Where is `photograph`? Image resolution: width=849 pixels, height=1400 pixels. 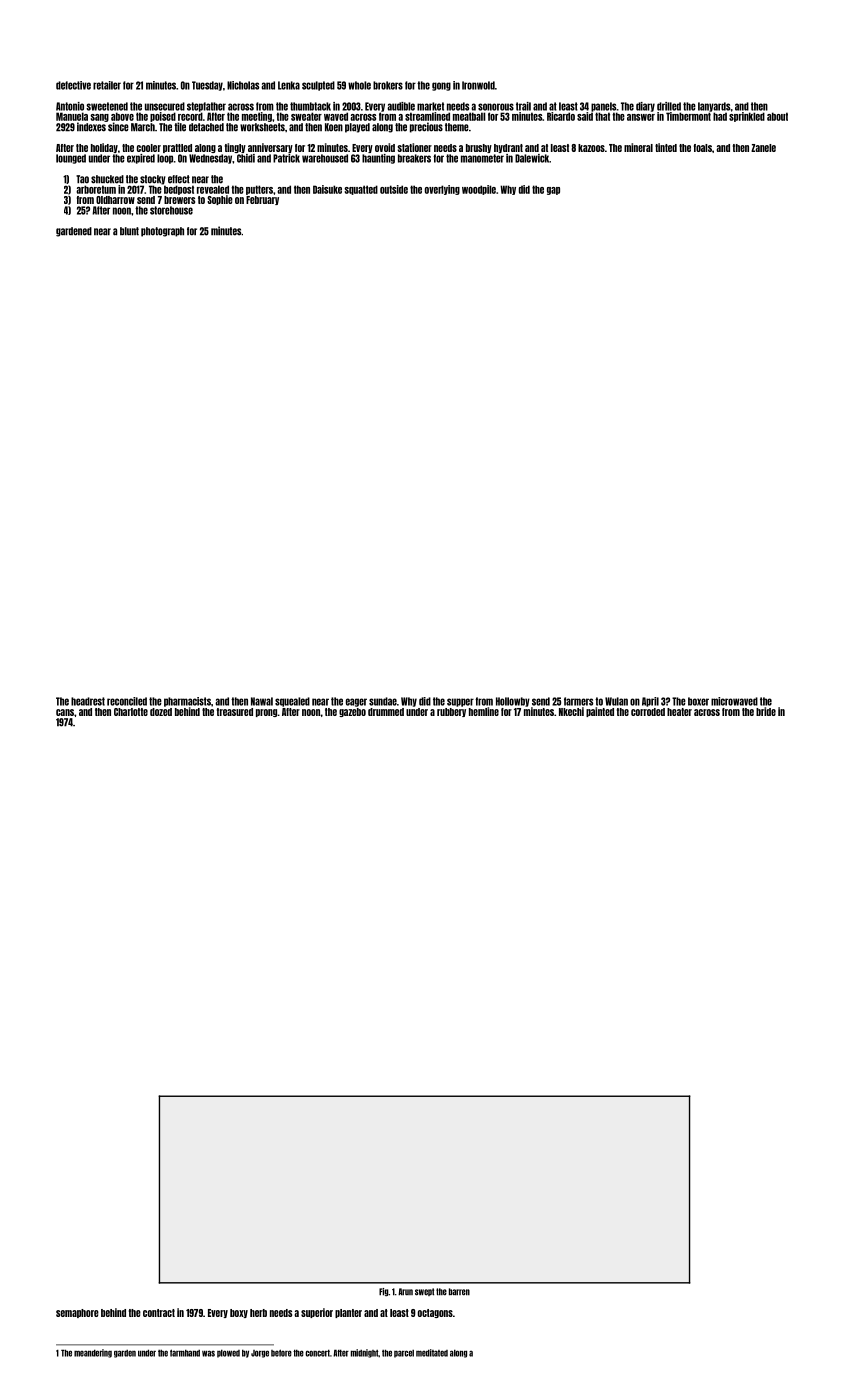 photograph is located at coordinates (162, 232).
